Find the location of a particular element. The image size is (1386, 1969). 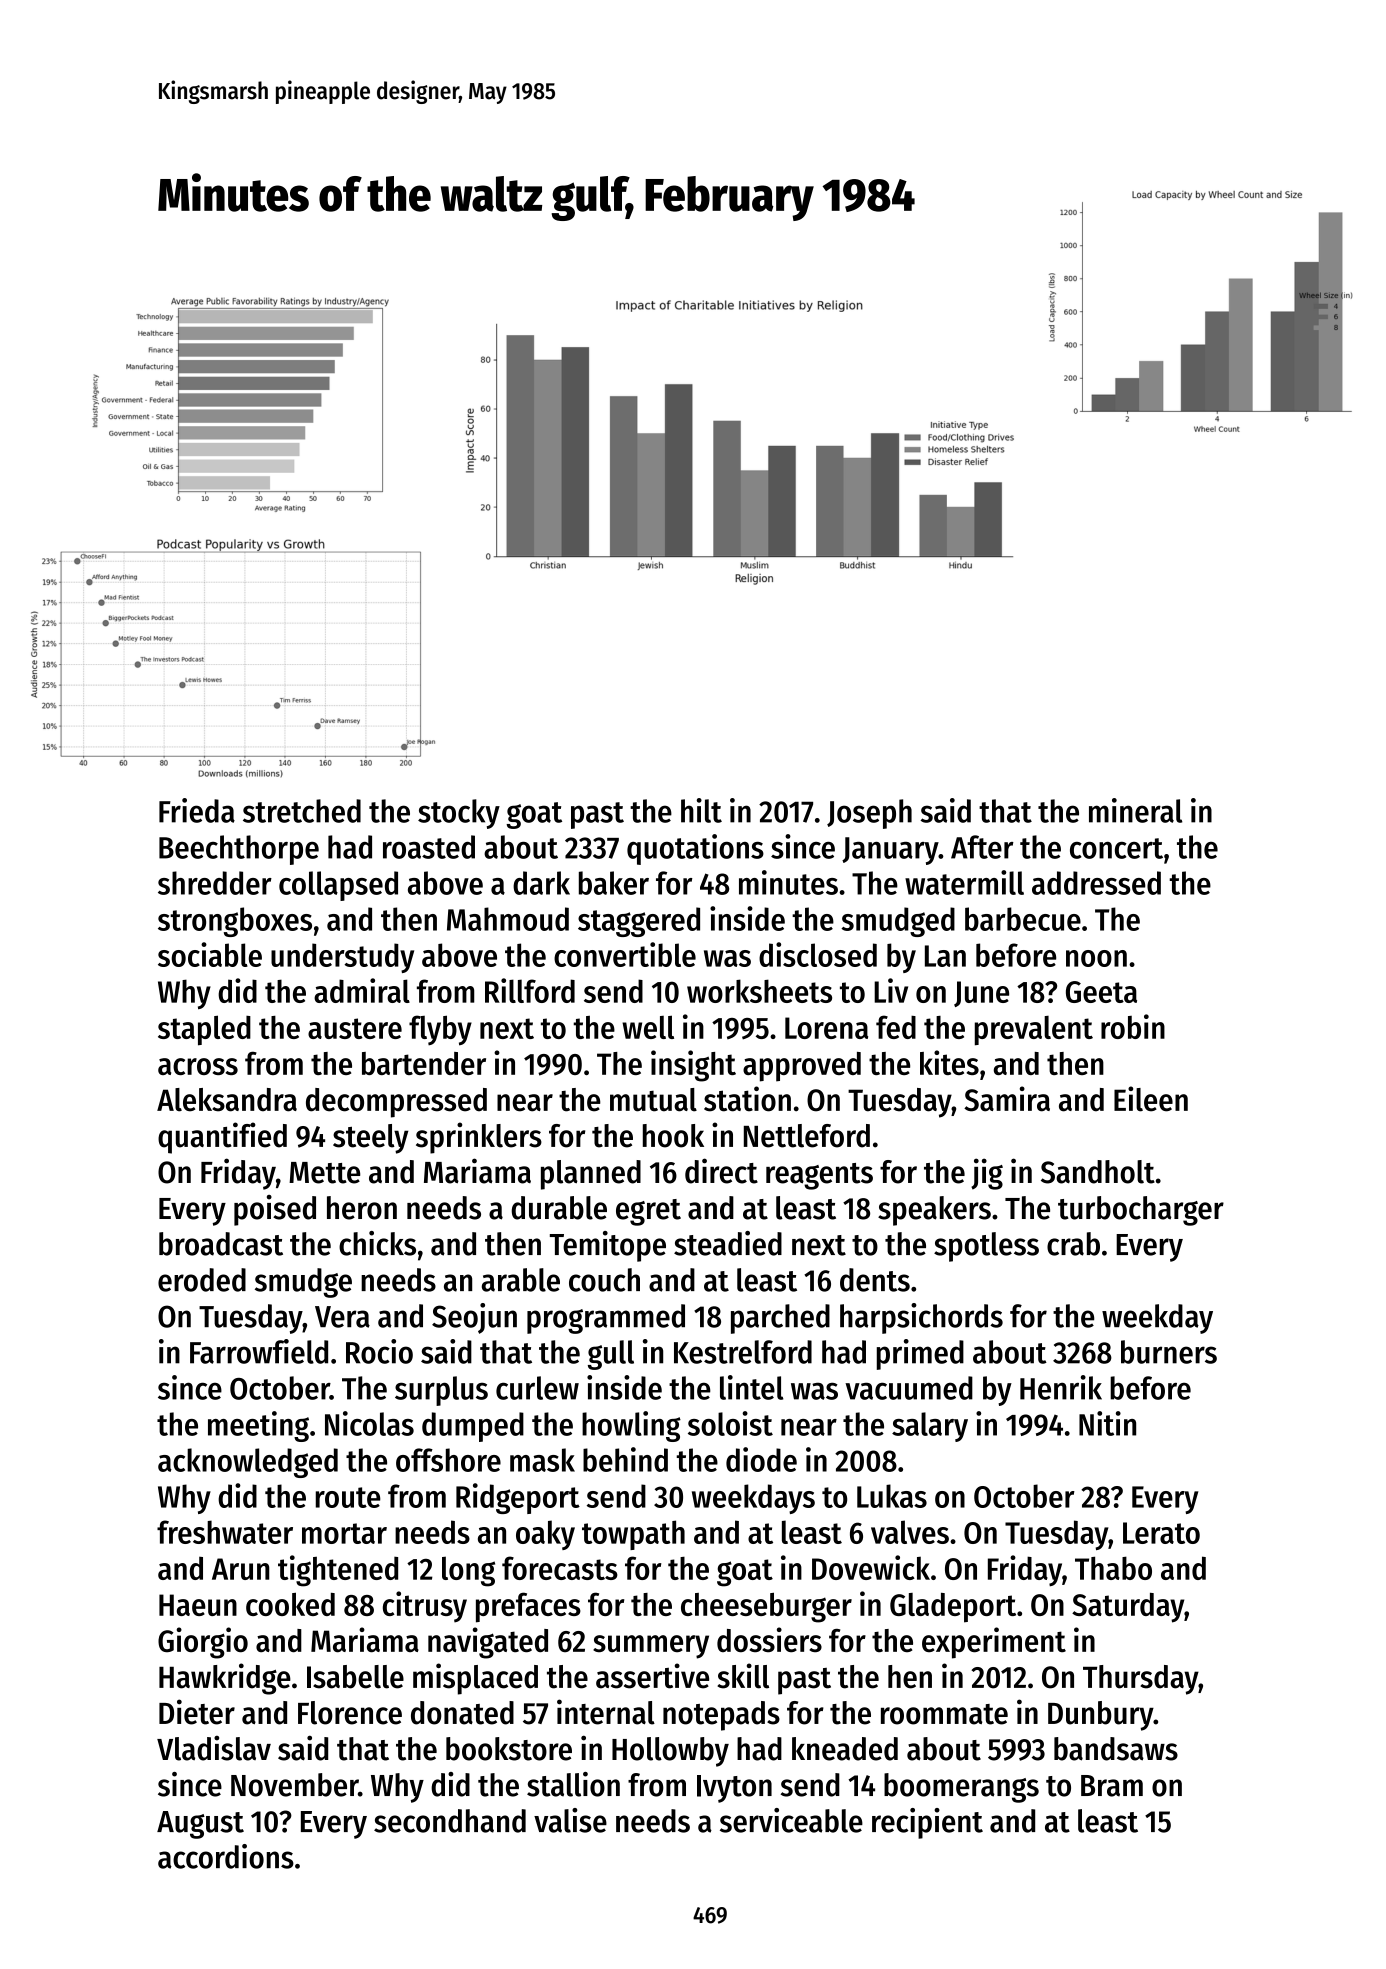

disclosed is located at coordinates (818, 954).
